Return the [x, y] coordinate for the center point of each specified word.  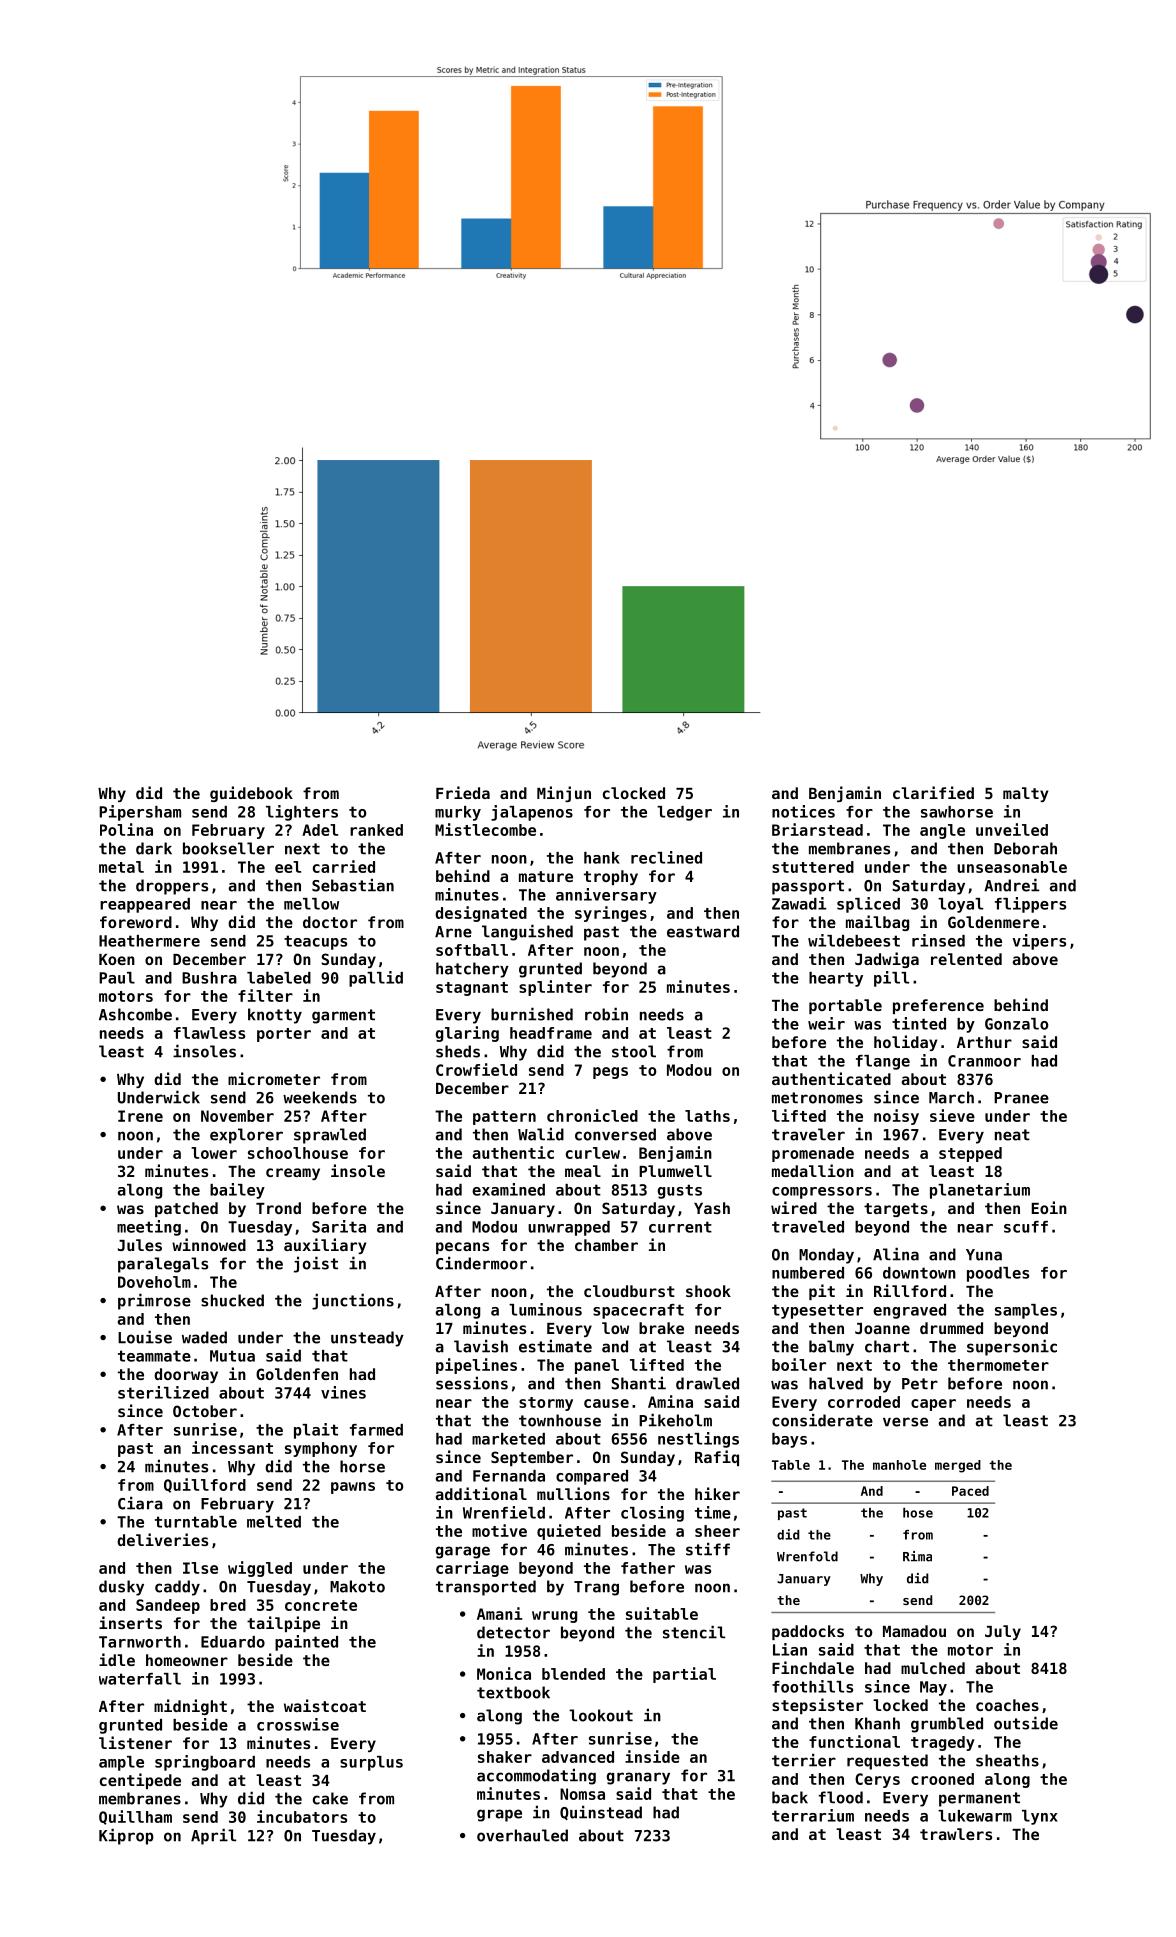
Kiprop [126, 1836]
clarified [933, 792]
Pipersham [140, 813]
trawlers [956, 1834]
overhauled [522, 1835]
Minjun [564, 794]
